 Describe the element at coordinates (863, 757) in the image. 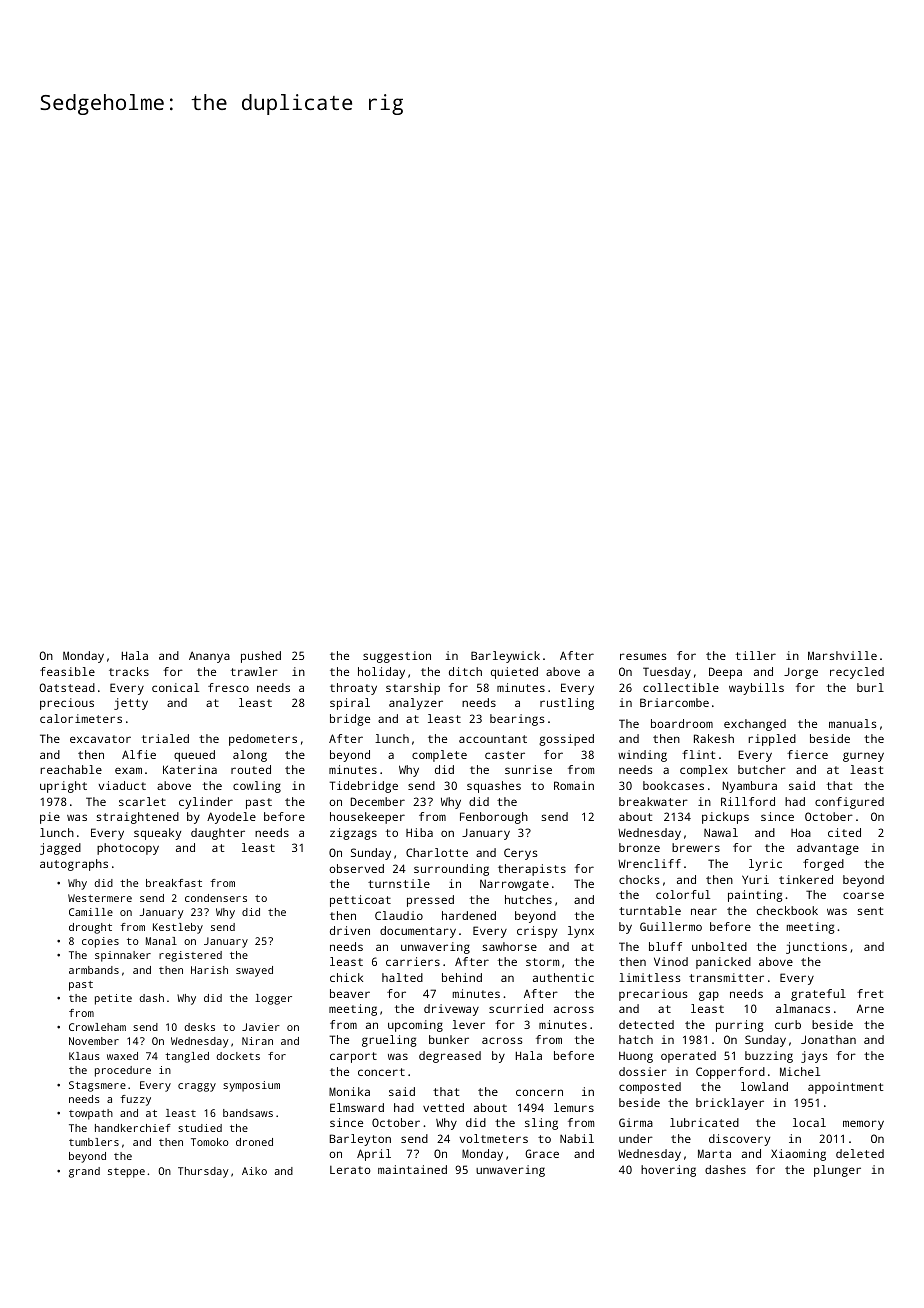

I see `gurney` at that location.
